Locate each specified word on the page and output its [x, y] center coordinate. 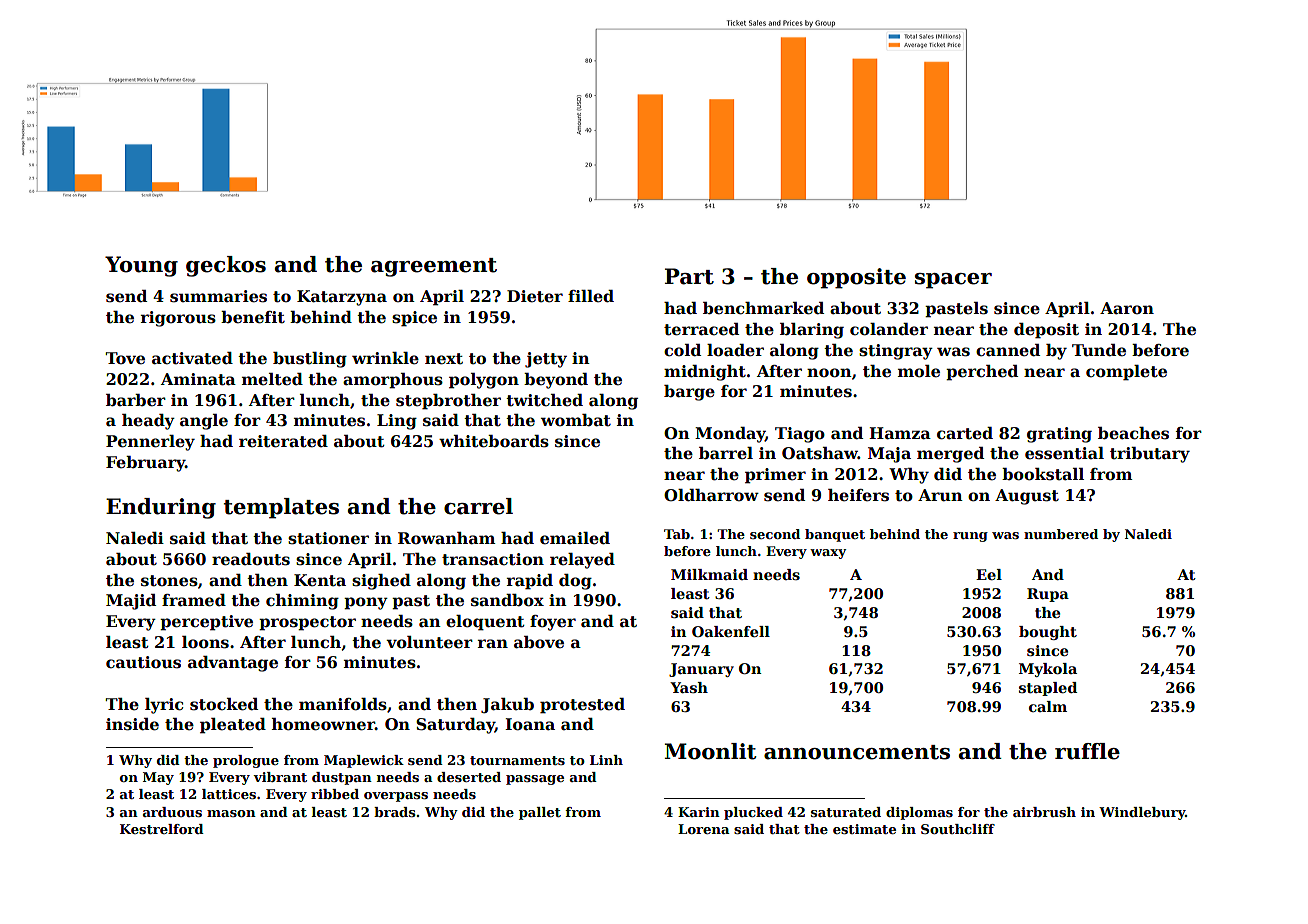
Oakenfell [731, 631]
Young [141, 266]
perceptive [206, 623]
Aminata [198, 379]
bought [1048, 633]
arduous [172, 812]
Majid [131, 602]
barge [689, 393]
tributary [1150, 455]
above [539, 642]
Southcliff [958, 829]
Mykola [1048, 670]
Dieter [535, 296]
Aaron [1127, 308]
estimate [864, 829]
